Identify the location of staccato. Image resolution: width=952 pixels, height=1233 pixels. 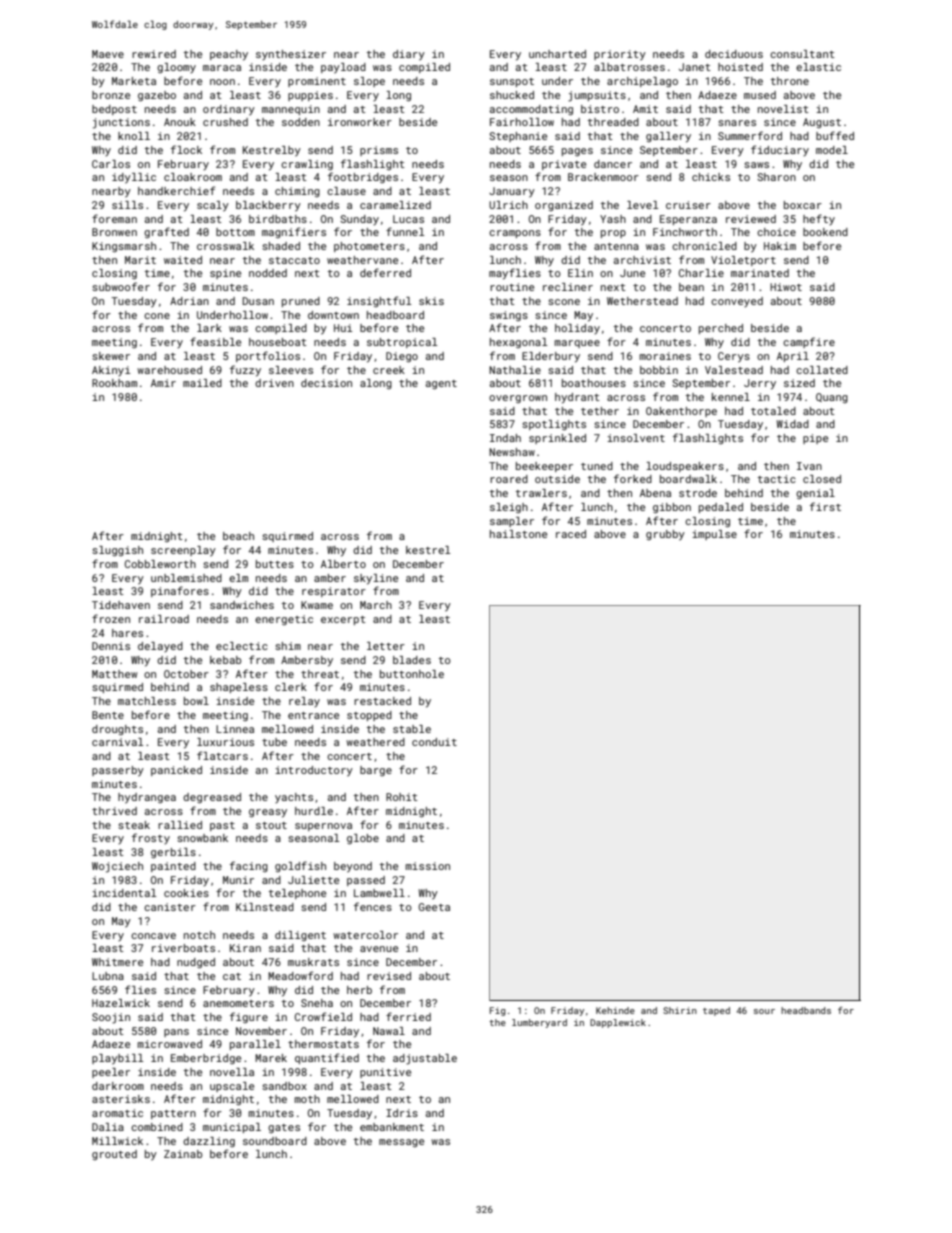
(294, 260).
